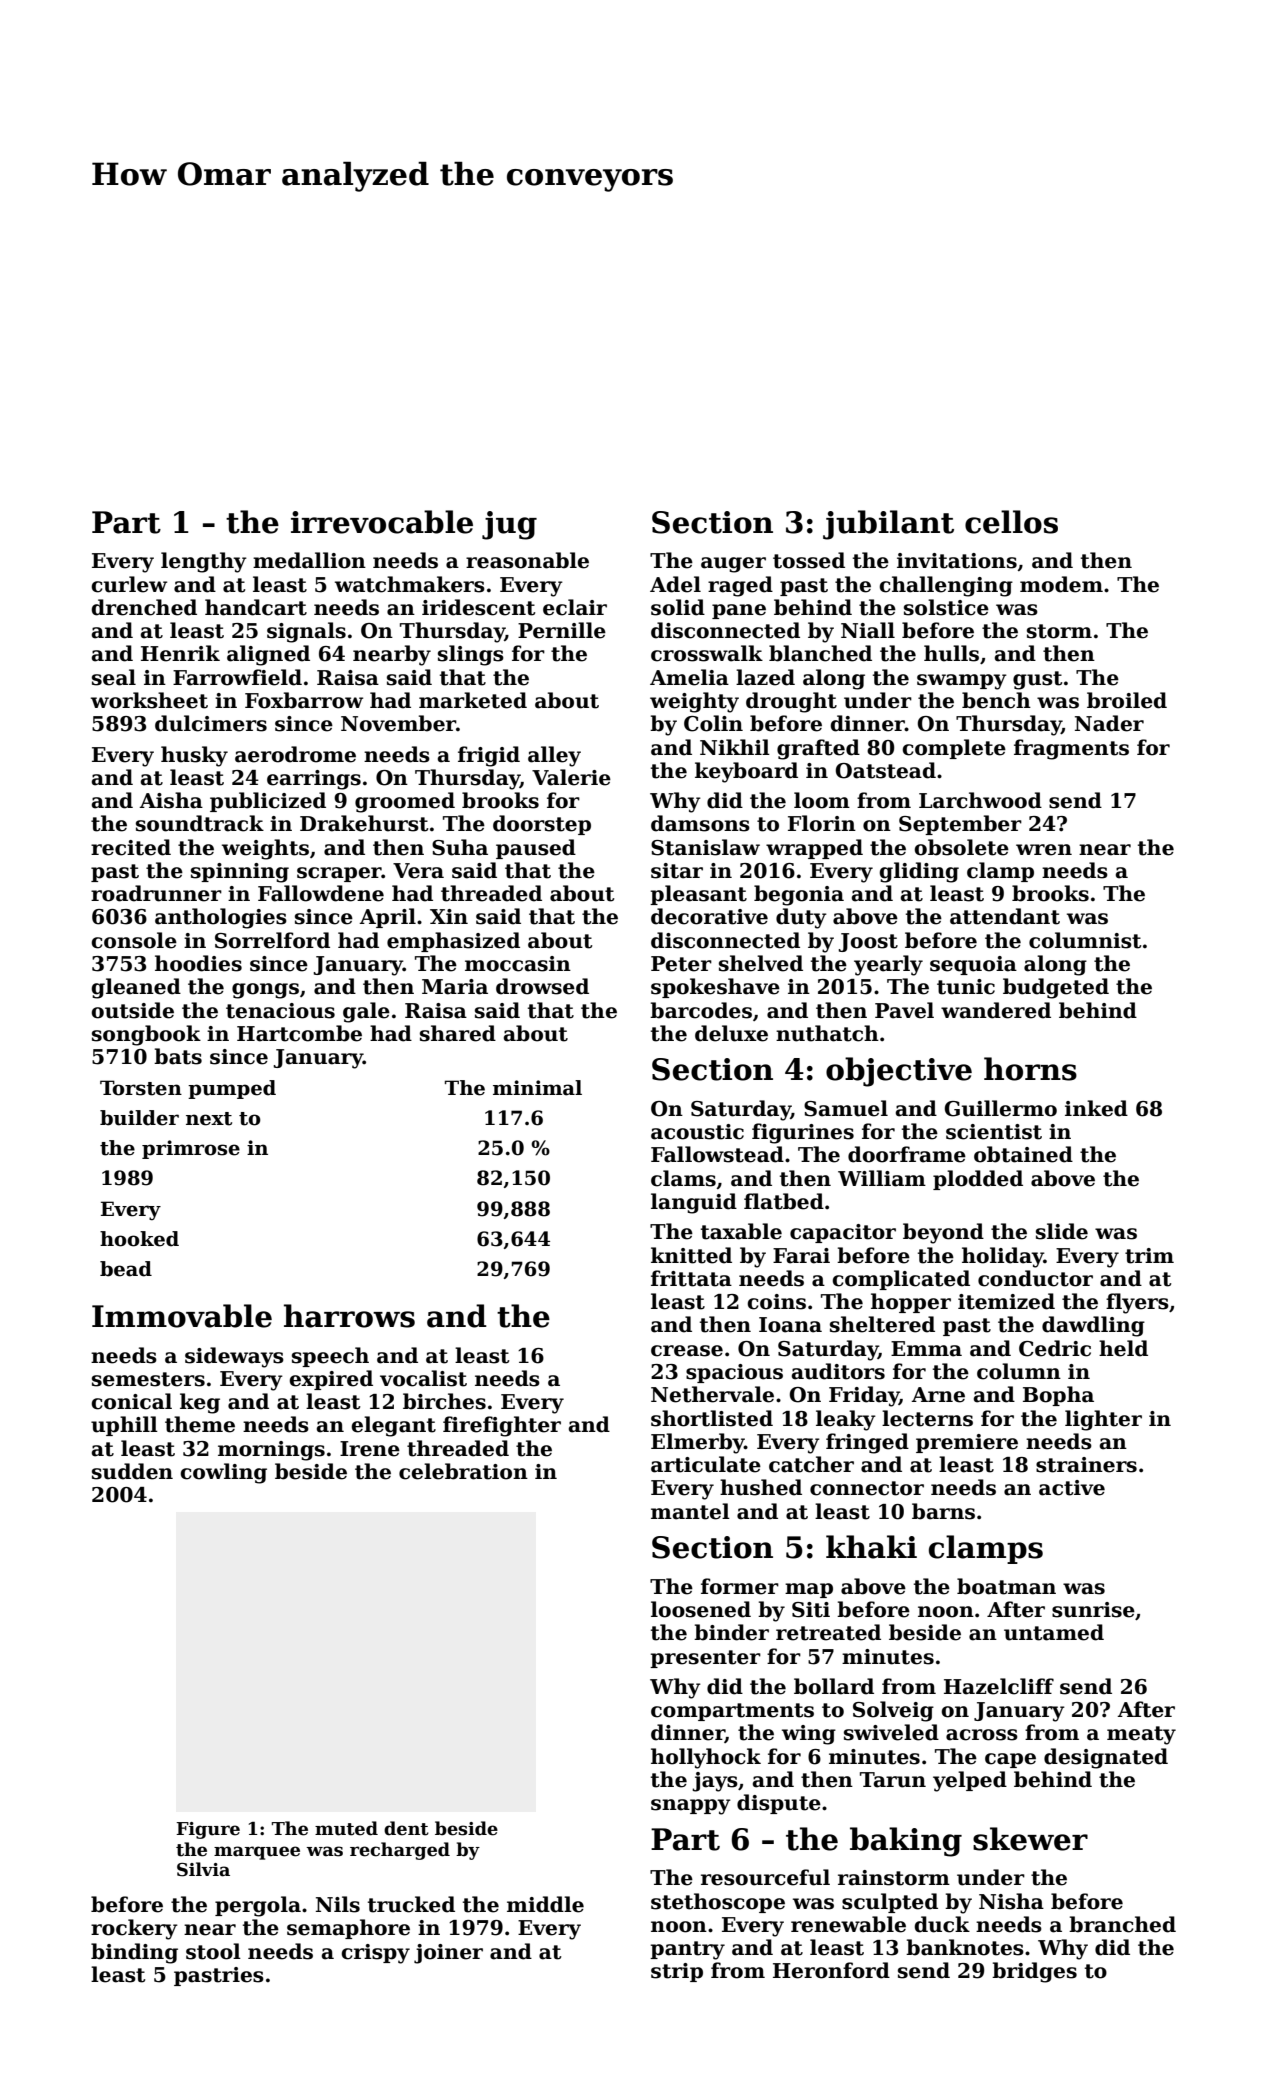 This page has height=2093, width=1271. I want to click on paused, so click(536, 849).
